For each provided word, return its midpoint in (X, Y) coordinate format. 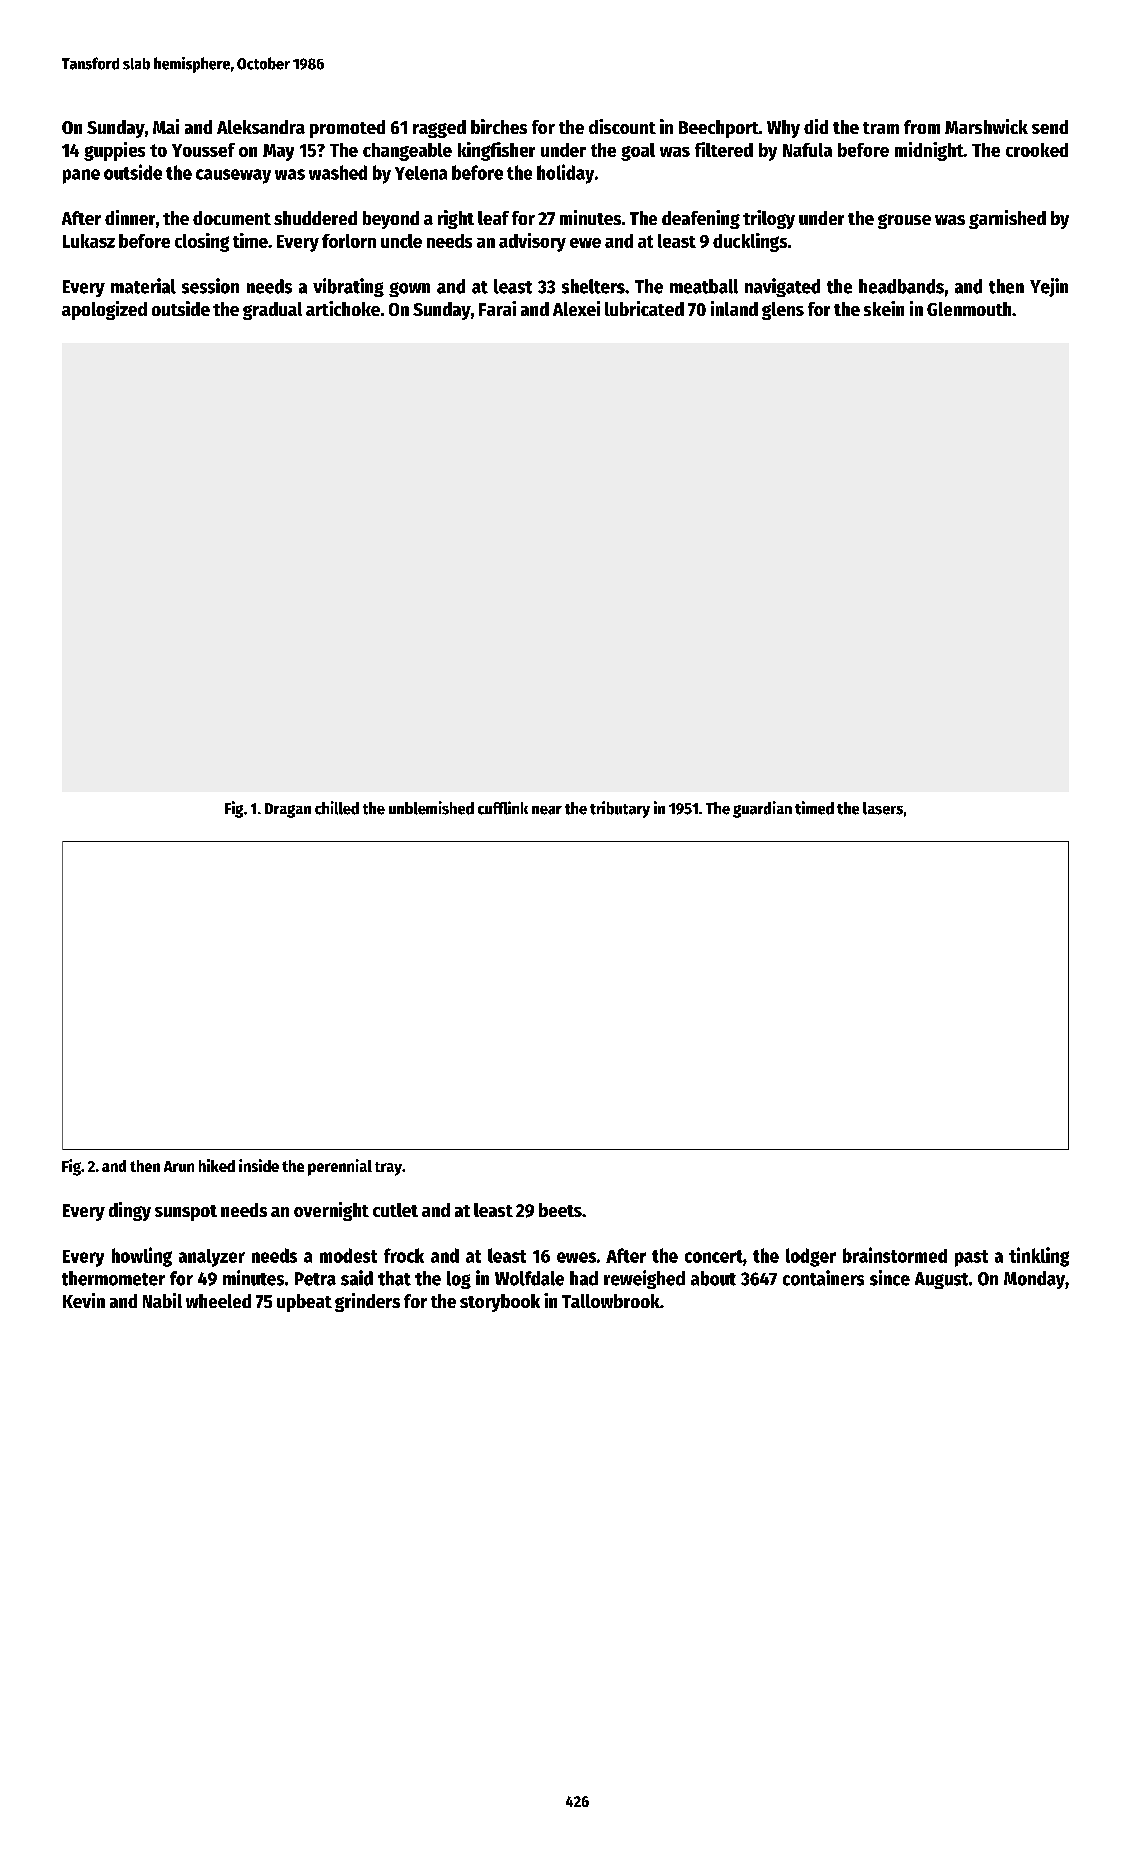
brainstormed (895, 1255)
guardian (762, 809)
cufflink (503, 808)
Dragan (288, 810)
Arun (179, 1166)
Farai (497, 308)
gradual (272, 311)
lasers (883, 808)
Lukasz (89, 241)
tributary (620, 809)
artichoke (343, 308)
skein (884, 308)
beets (560, 1210)
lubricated (644, 308)
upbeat (304, 1303)
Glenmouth (969, 309)
